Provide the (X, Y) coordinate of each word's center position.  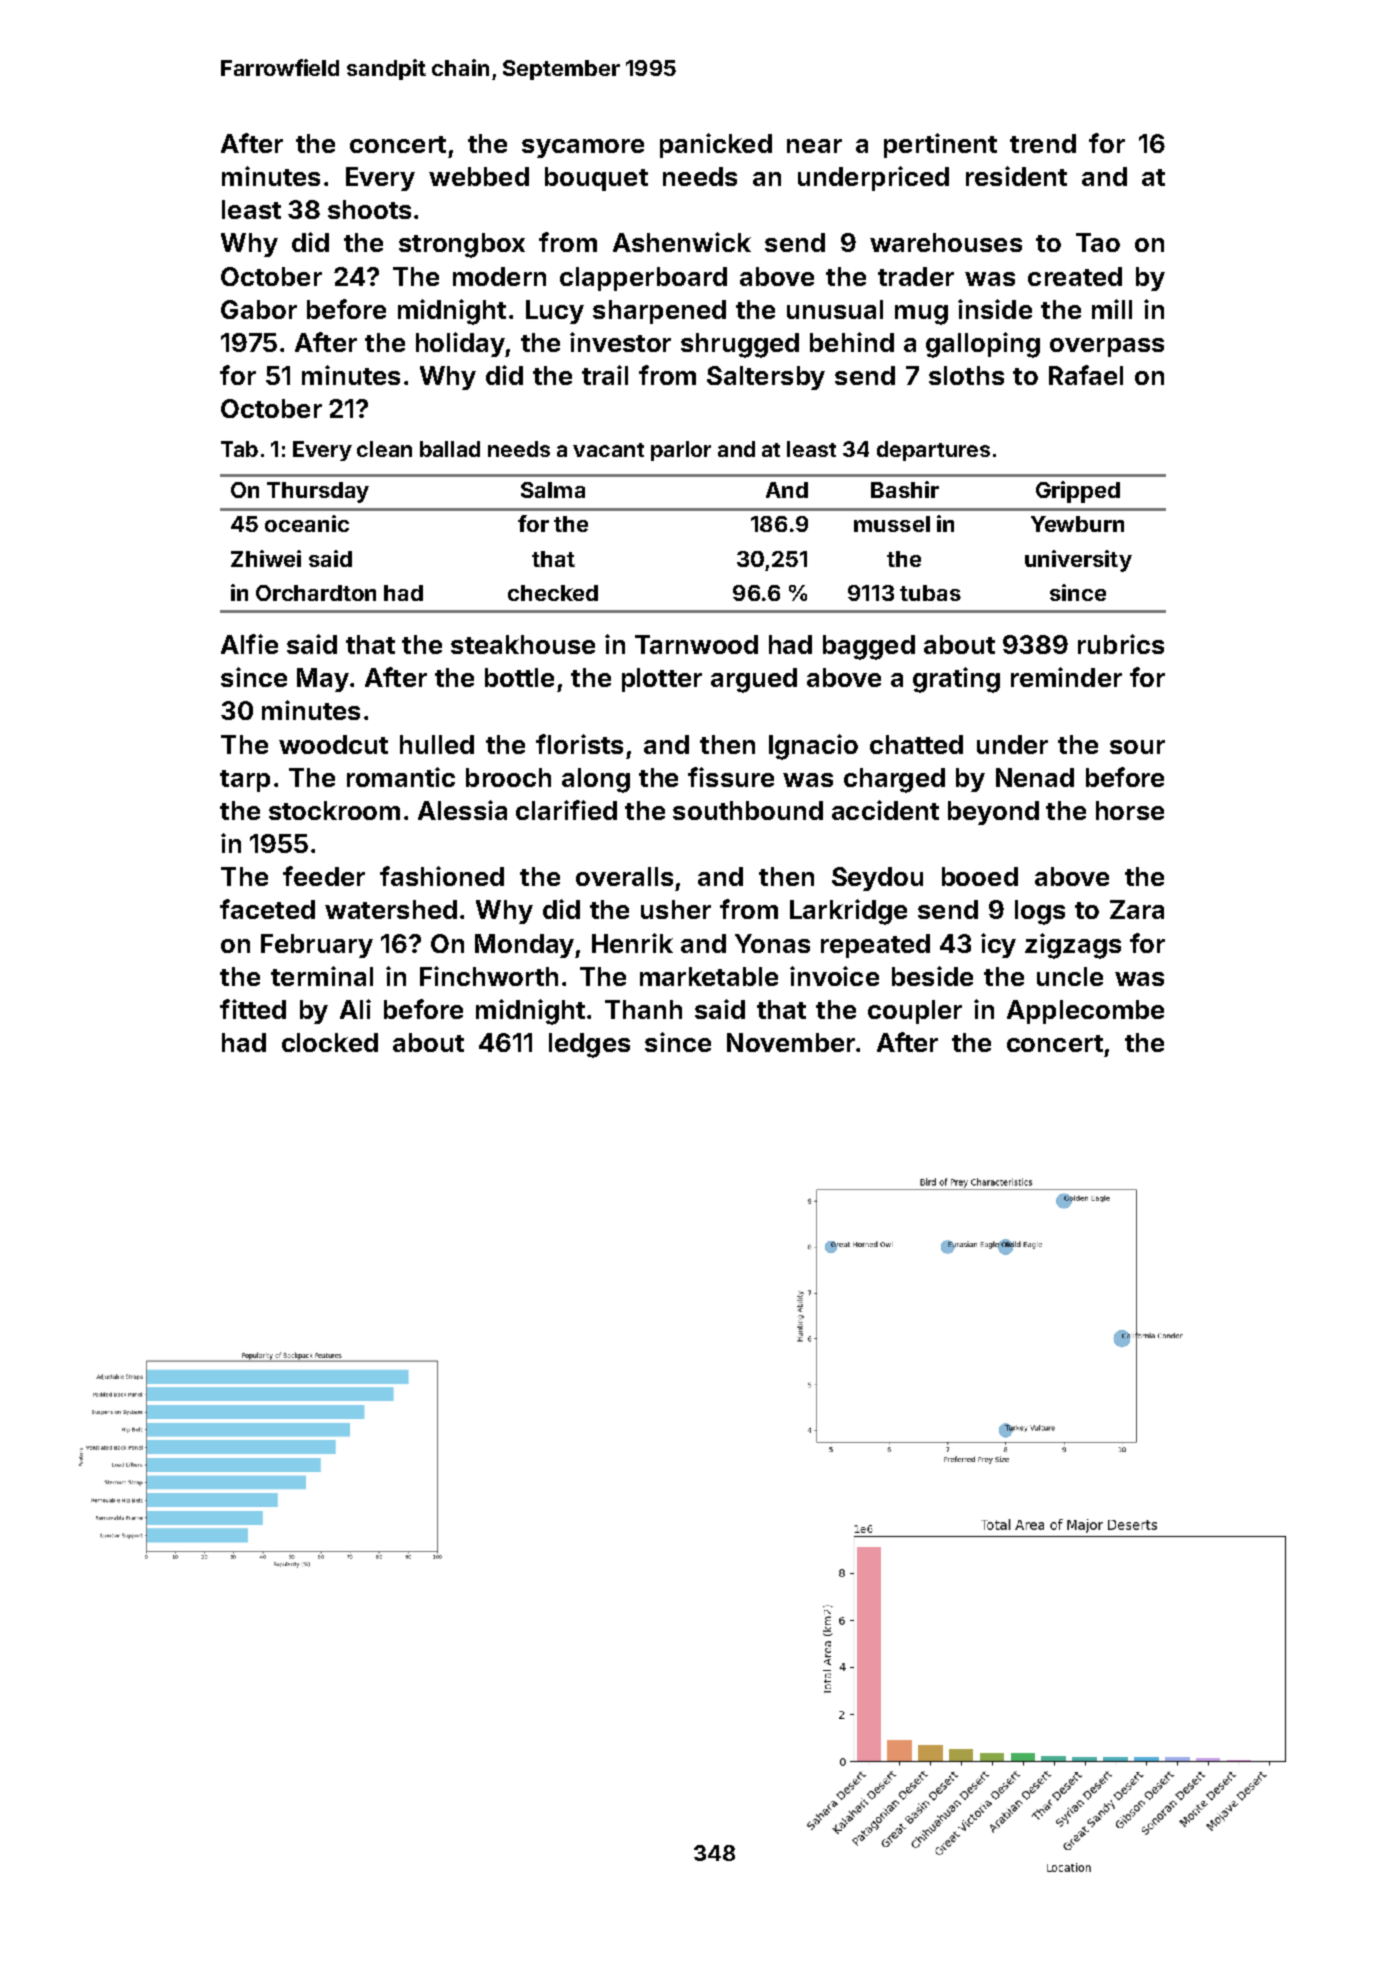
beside (932, 976)
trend (1043, 143)
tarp (245, 781)
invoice (834, 976)
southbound (748, 810)
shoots (369, 209)
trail (605, 375)
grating (956, 680)
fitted (253, 1009)
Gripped (1078, 492)
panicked (716, 145)
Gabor (259, 309)
